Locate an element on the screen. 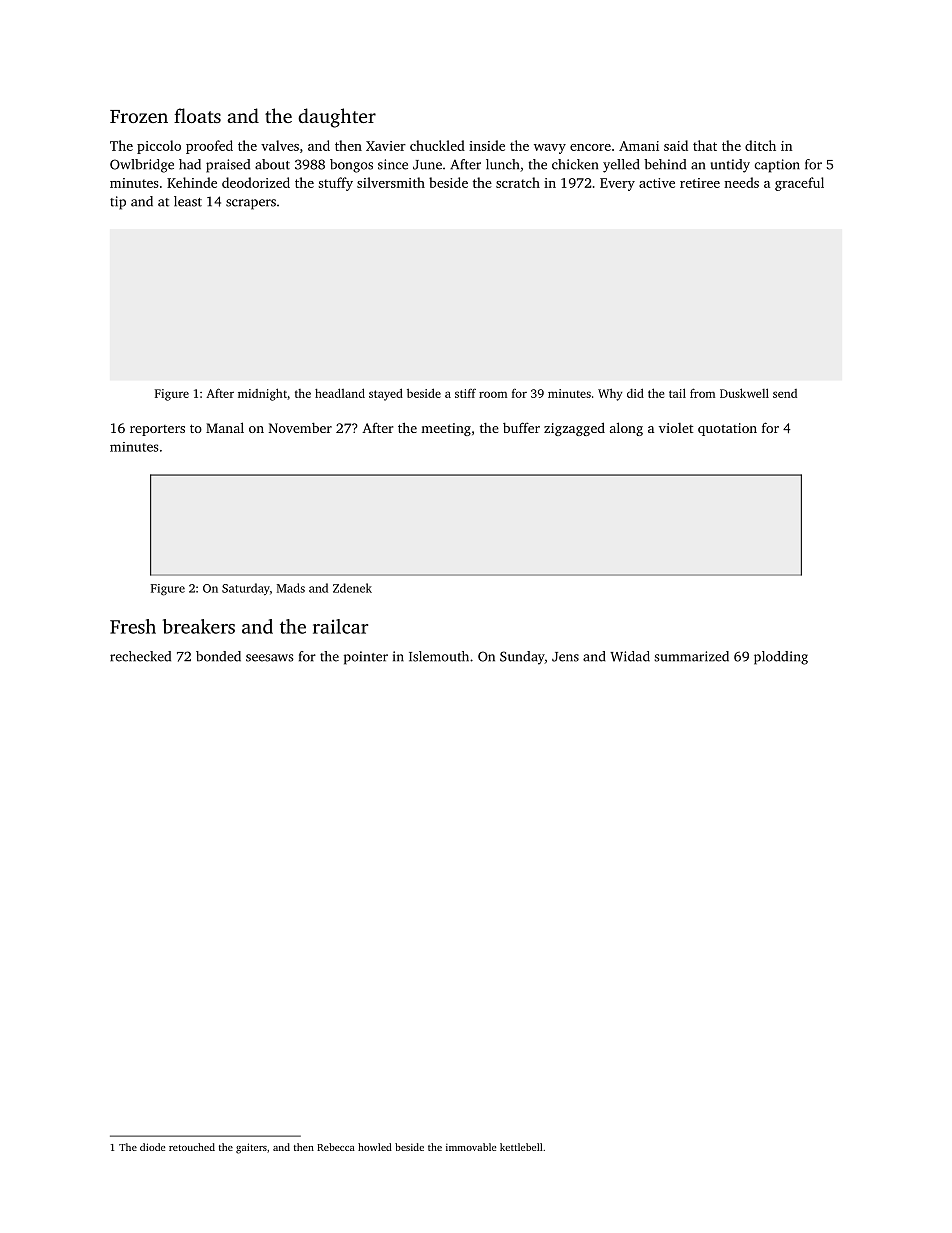 The height and width of the screenshot is (1233, 952). Xavier is located at coordinates (386, 146).
